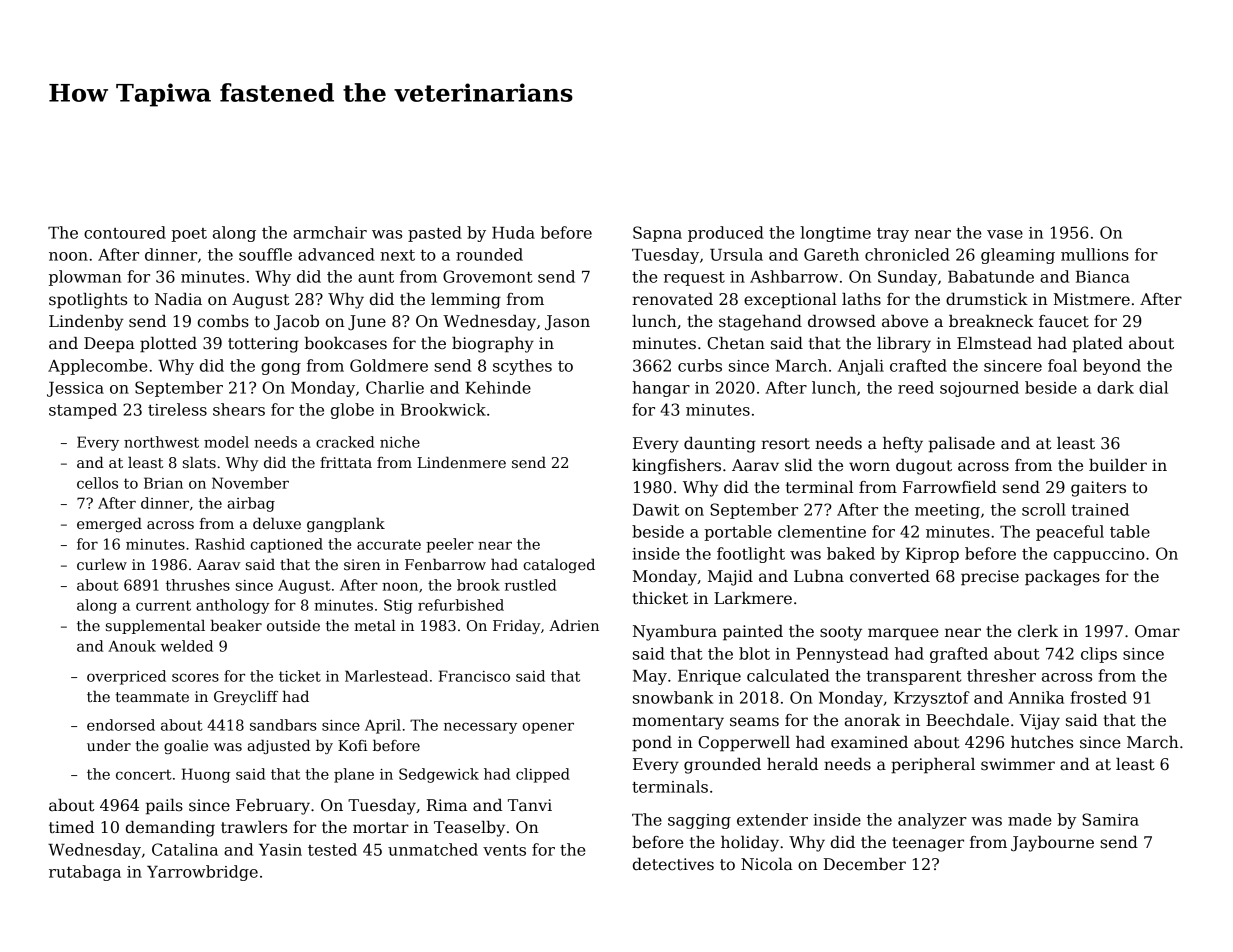 This document has height=952, width=1233. What do you see at coordinates (202, 873) in the document?
I see `Yarrowbridge` at bounding box center [202, 873].
